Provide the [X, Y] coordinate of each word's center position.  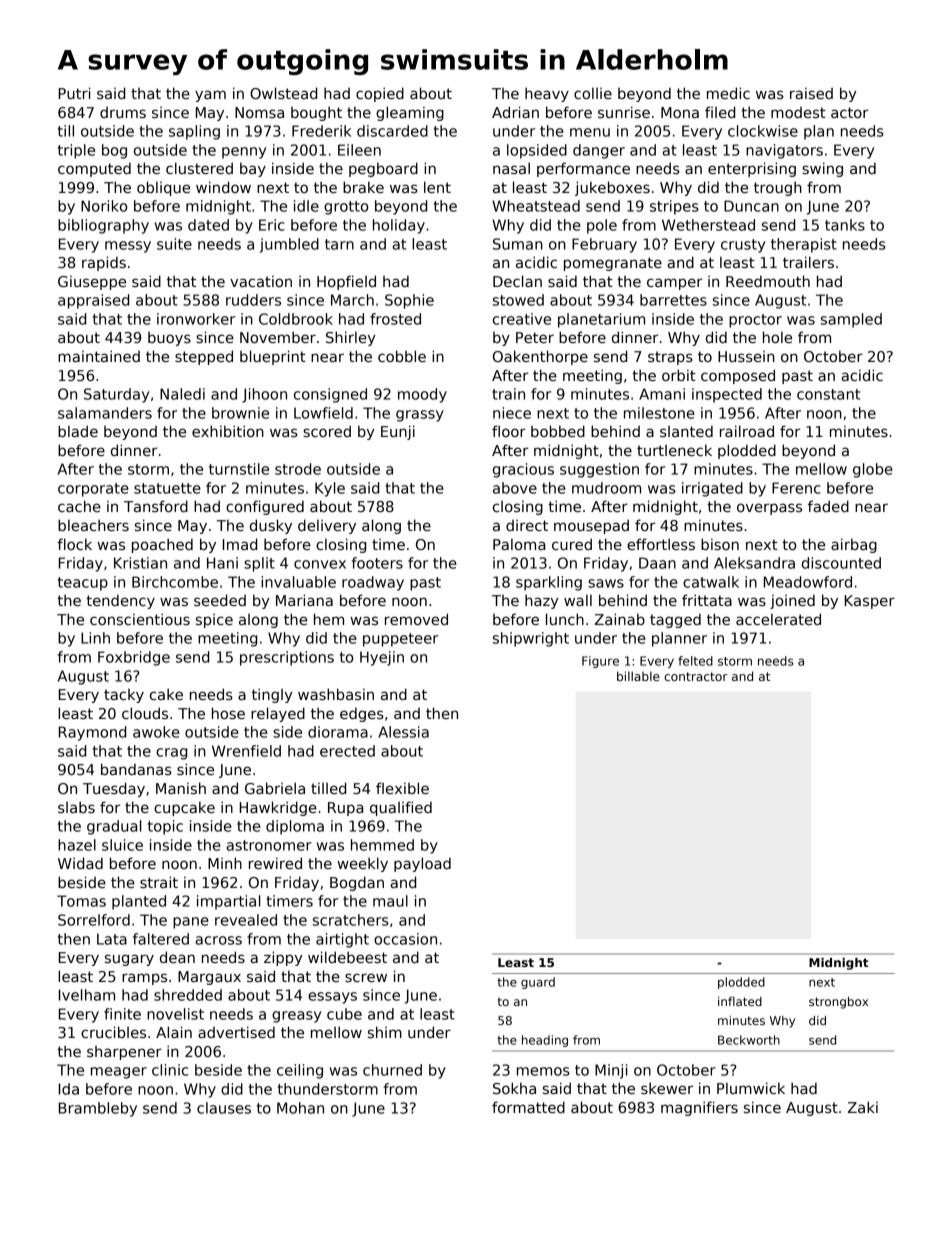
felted [695, 661]
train [508, 394]
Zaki [863, 1107]
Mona [680, 112]
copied [380, 94]
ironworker [196, 319]
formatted [528, 1107]
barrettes [673, 300]
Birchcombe [175, 582]
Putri [74, 93]
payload [422, 864]
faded [828, 506]
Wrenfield [246, 751]
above [515, 488]
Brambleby [98, 1109]
